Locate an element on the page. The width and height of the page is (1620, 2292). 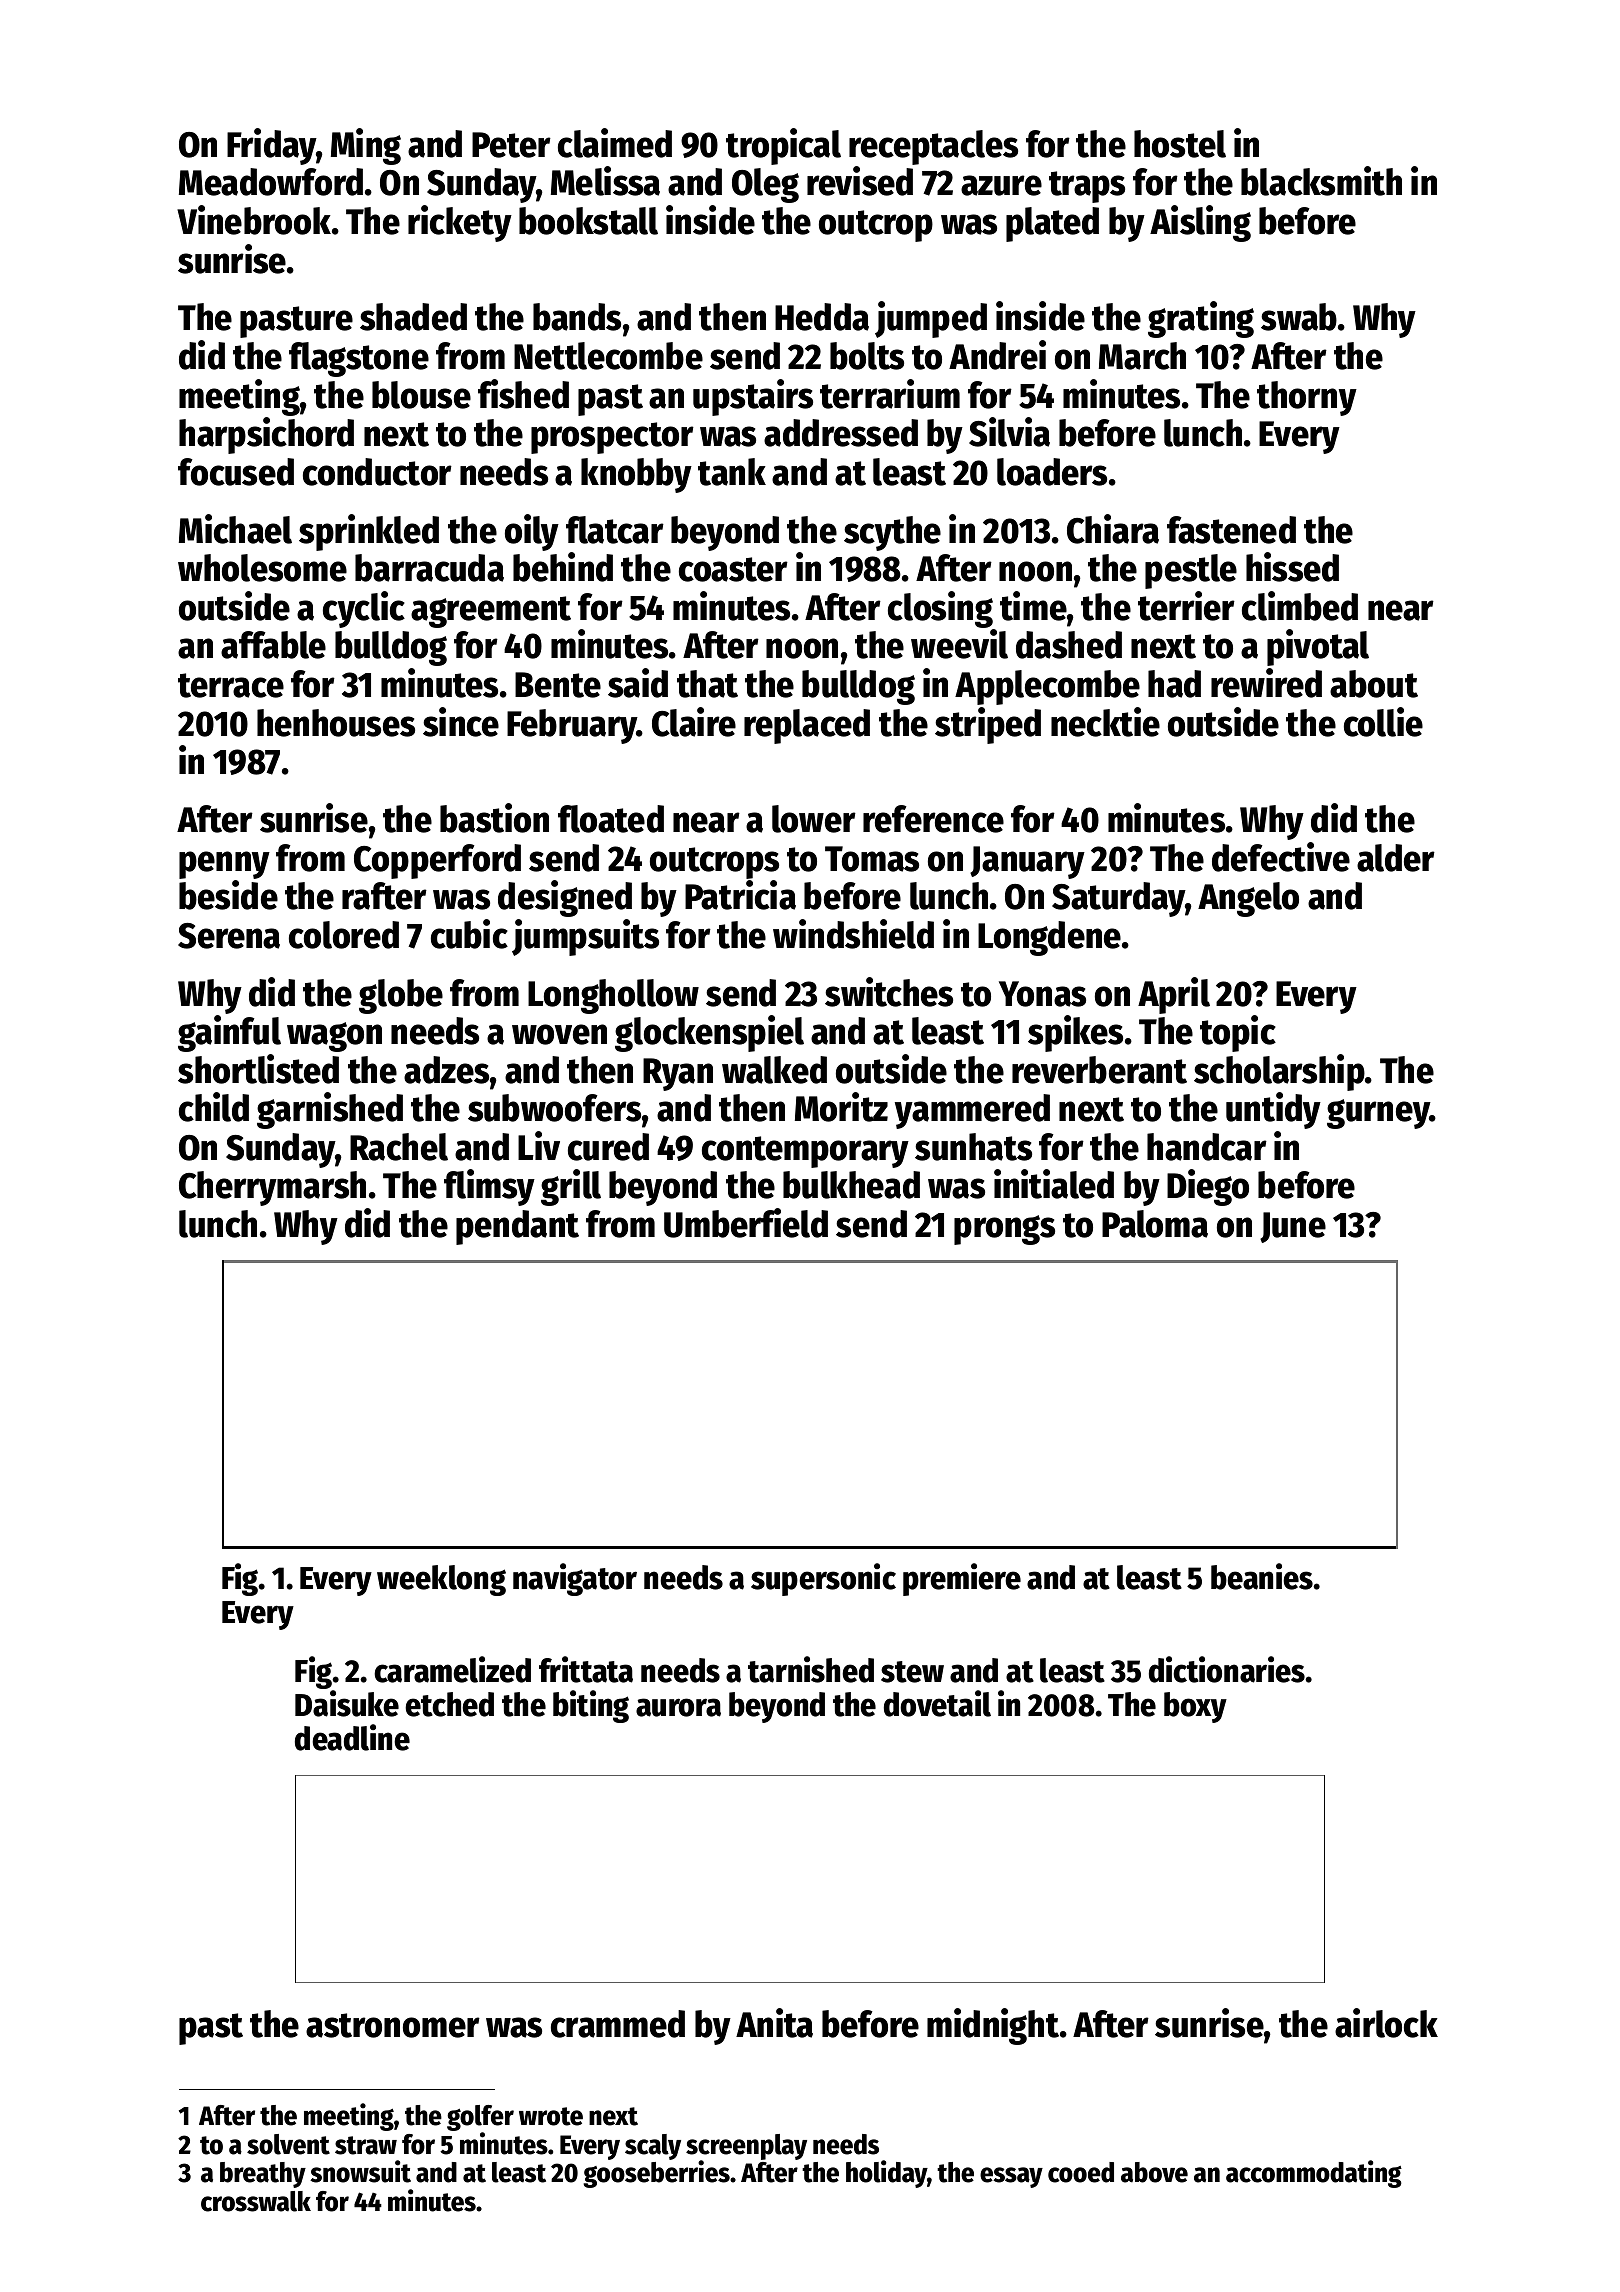
gurney is located at coordinates (1378, 1114).
